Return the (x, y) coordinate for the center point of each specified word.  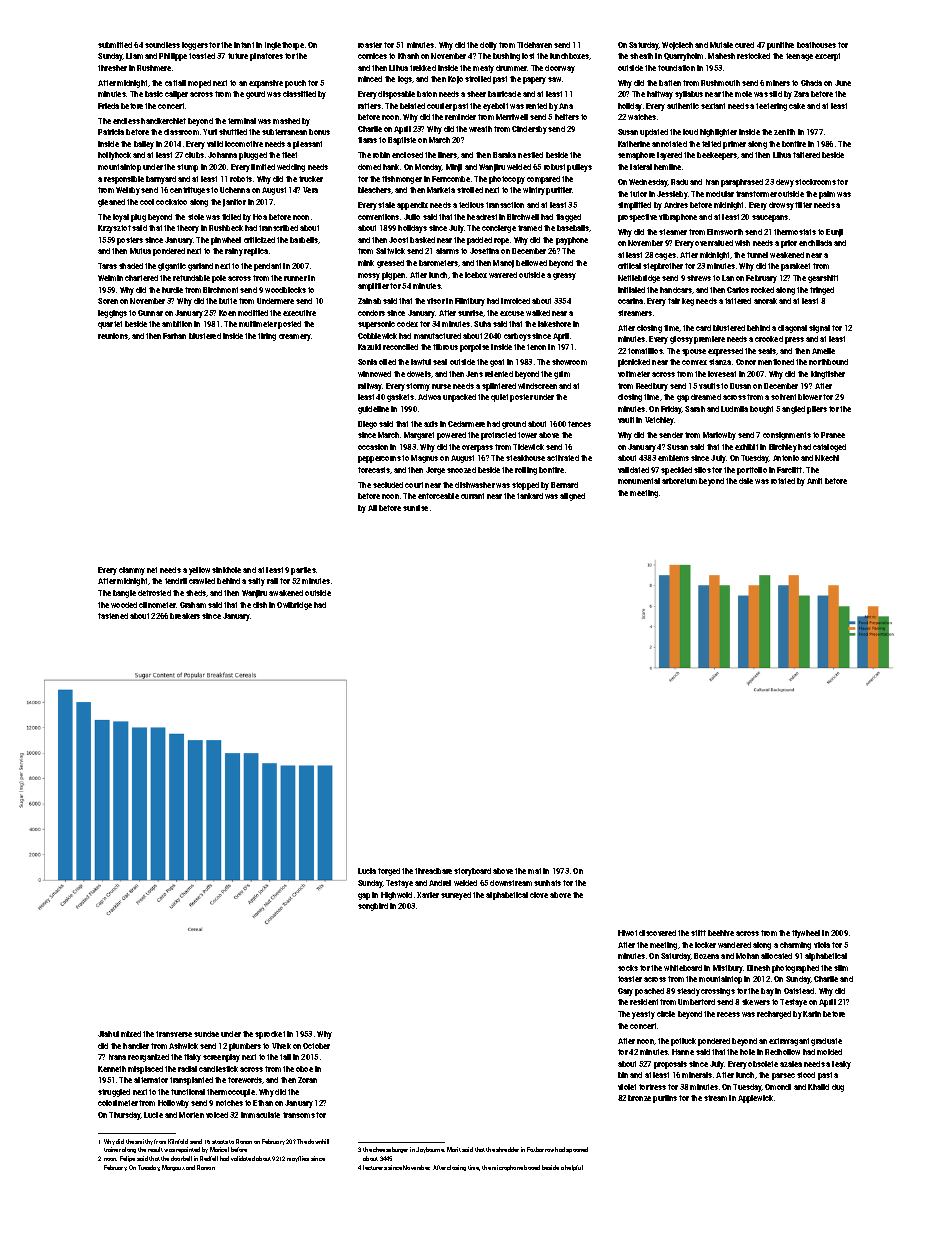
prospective (637, 218)
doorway (560, 69)
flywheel (806, 934)
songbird (373, 907)
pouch (295, 84)
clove (539, 895)
